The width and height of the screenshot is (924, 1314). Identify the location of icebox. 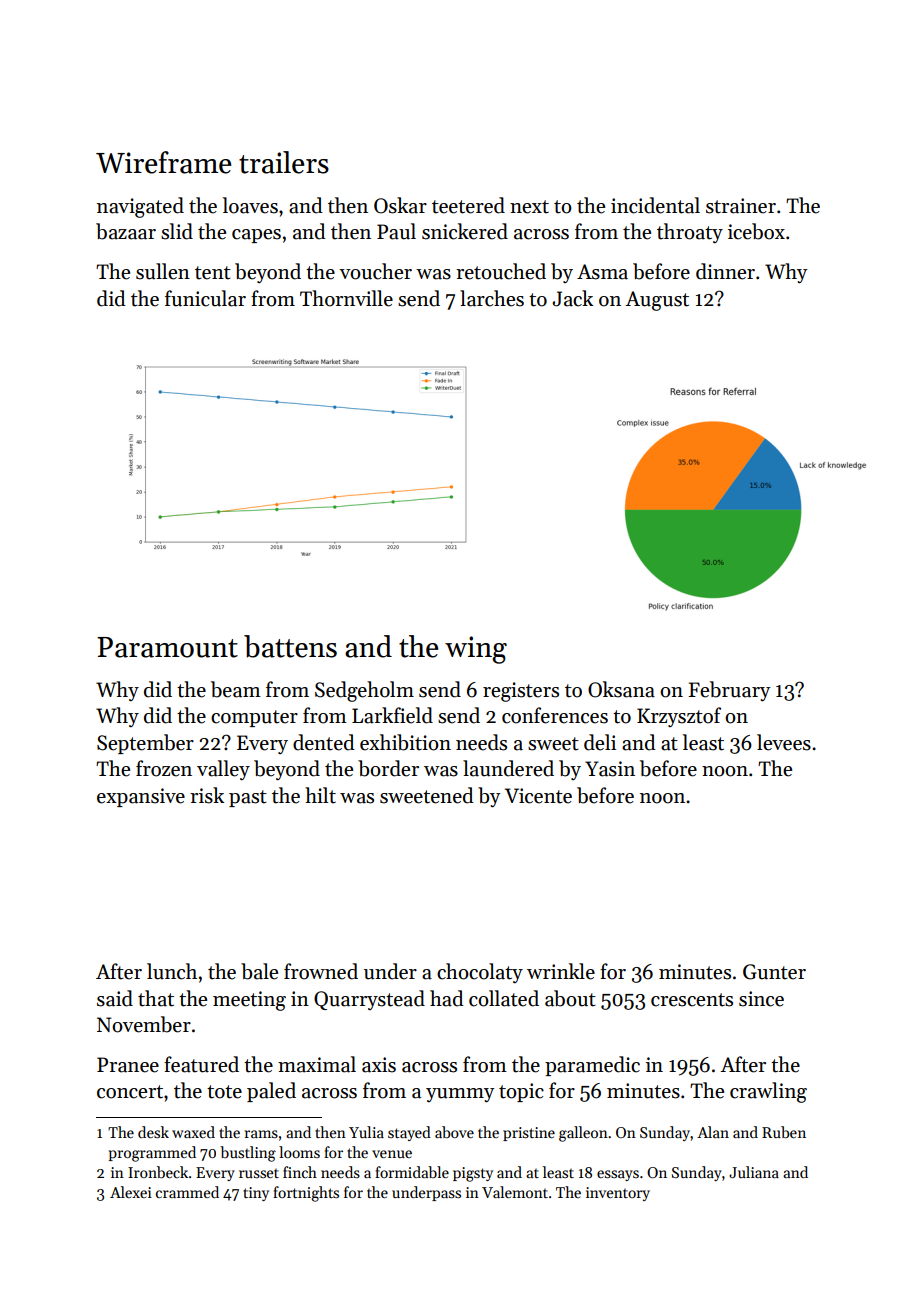
(756, 231).
